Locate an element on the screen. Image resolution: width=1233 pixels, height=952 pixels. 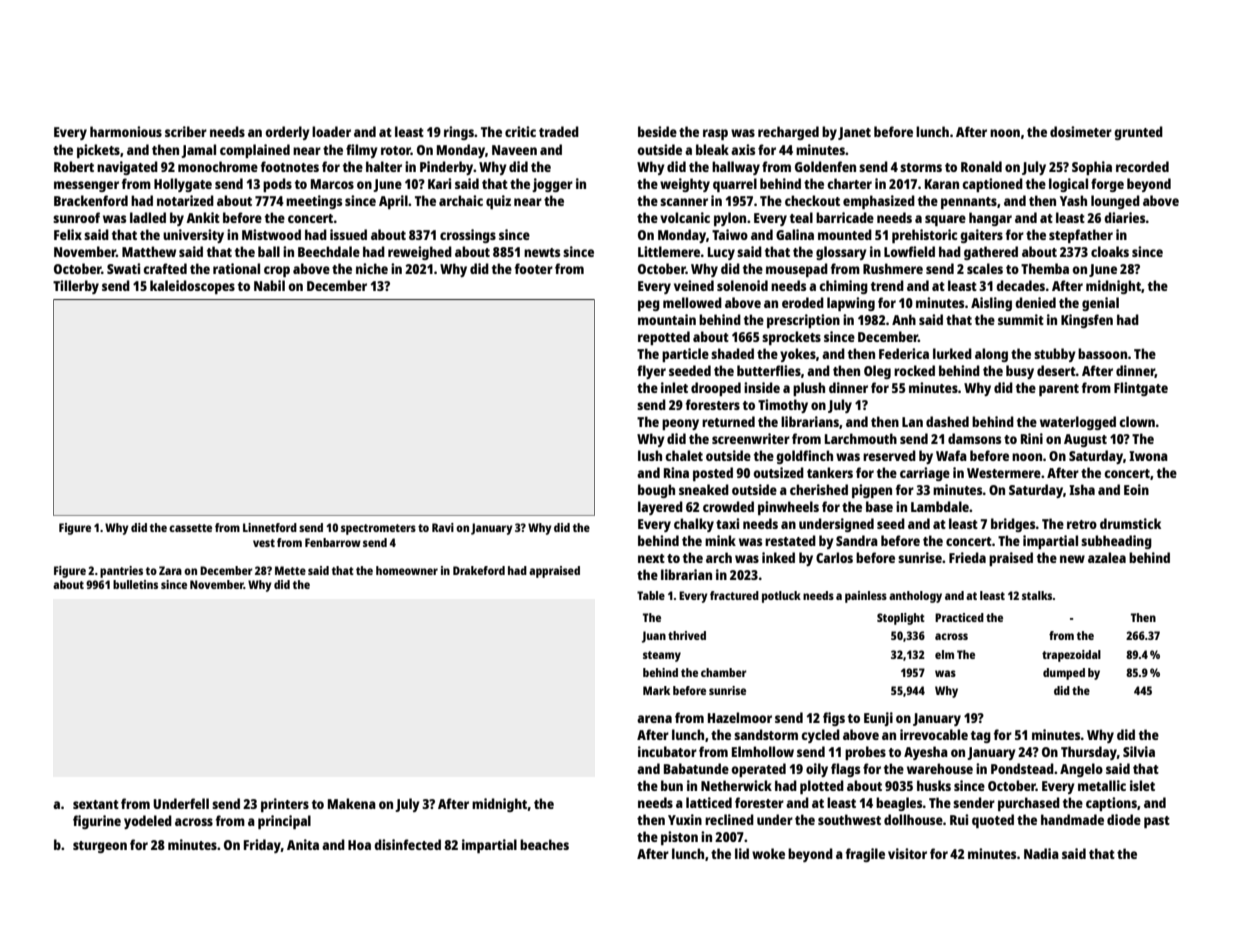
chamber is located at coordinates (724, 672).
